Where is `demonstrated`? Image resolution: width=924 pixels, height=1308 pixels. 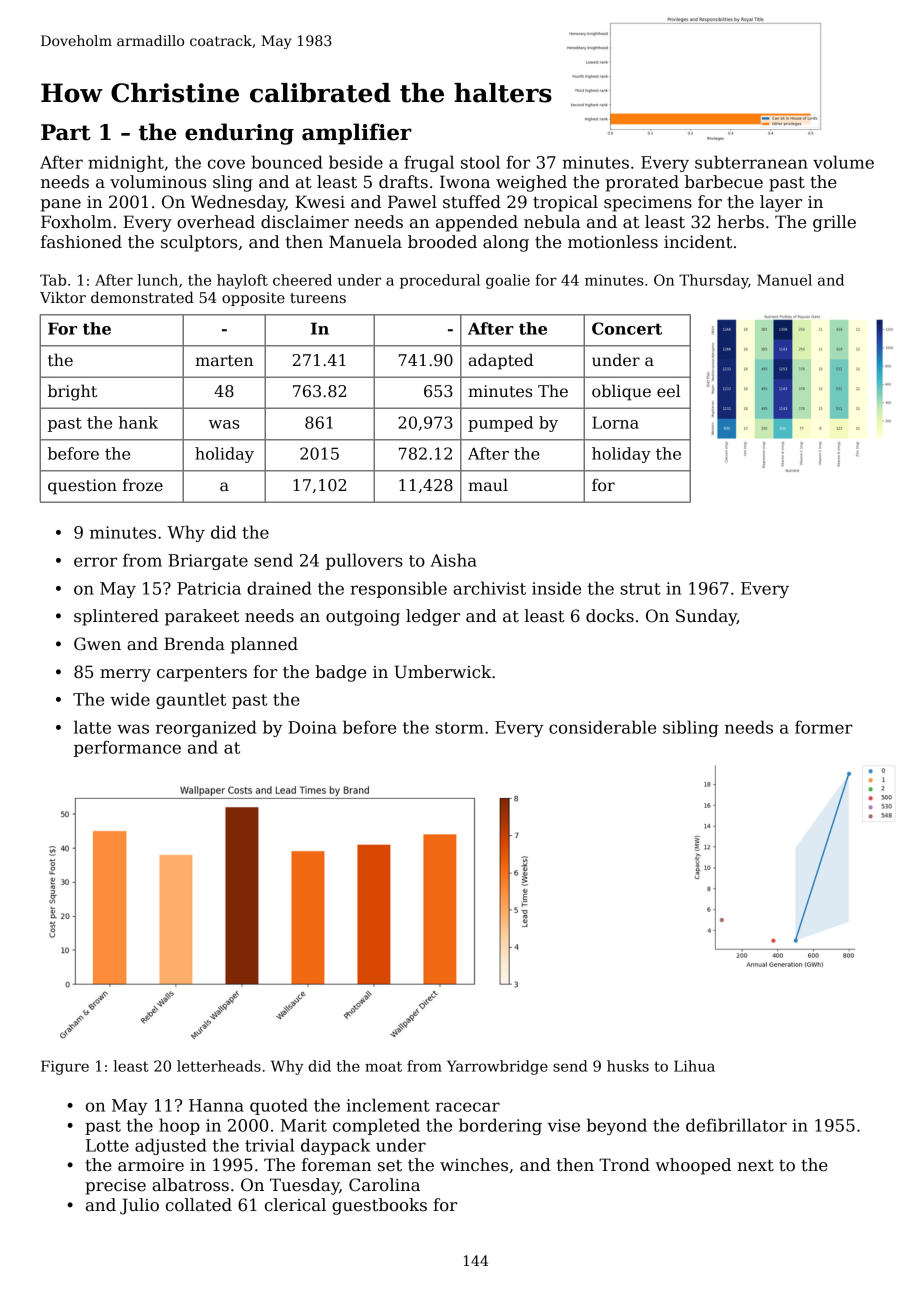 demonstrated is located at coordinates (142, 297).
